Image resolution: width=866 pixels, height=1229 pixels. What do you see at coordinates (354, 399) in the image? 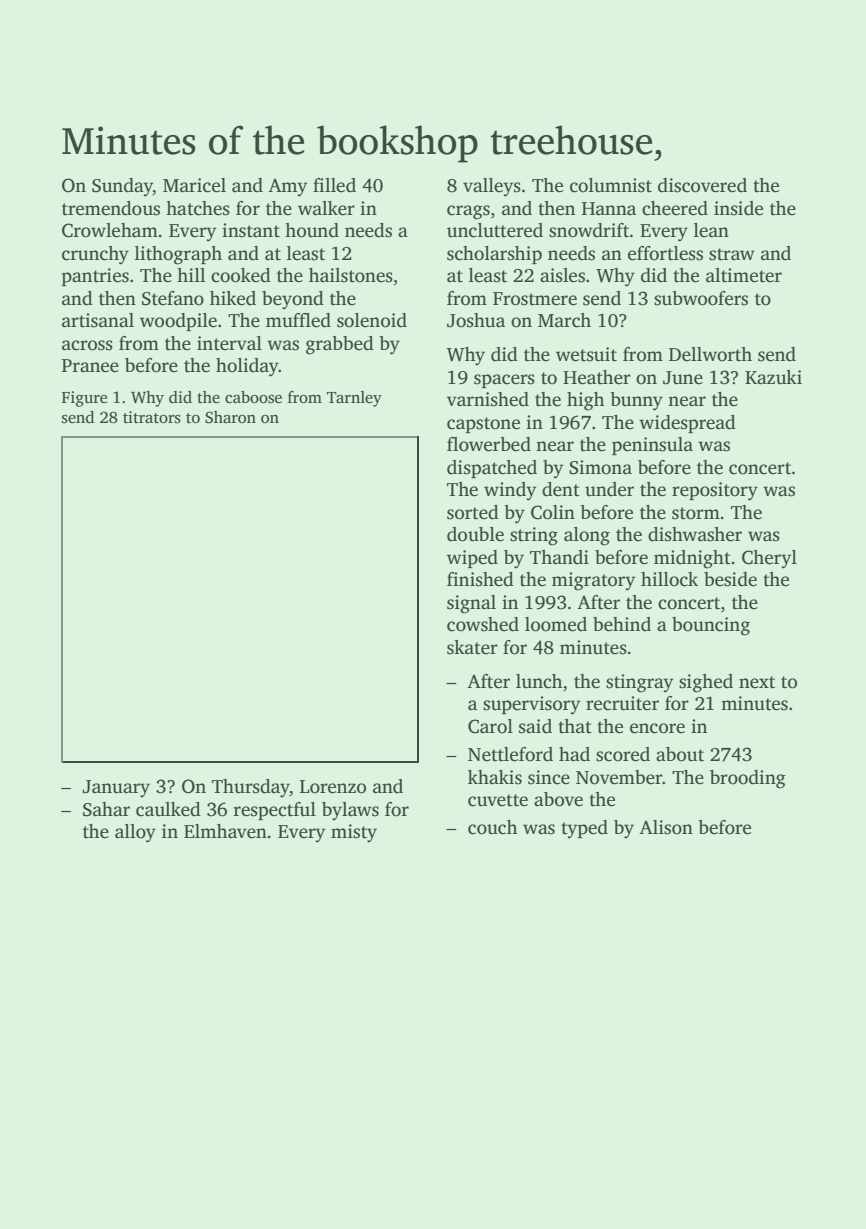
I see `Tarnley` at bounding box center [354, 399].
